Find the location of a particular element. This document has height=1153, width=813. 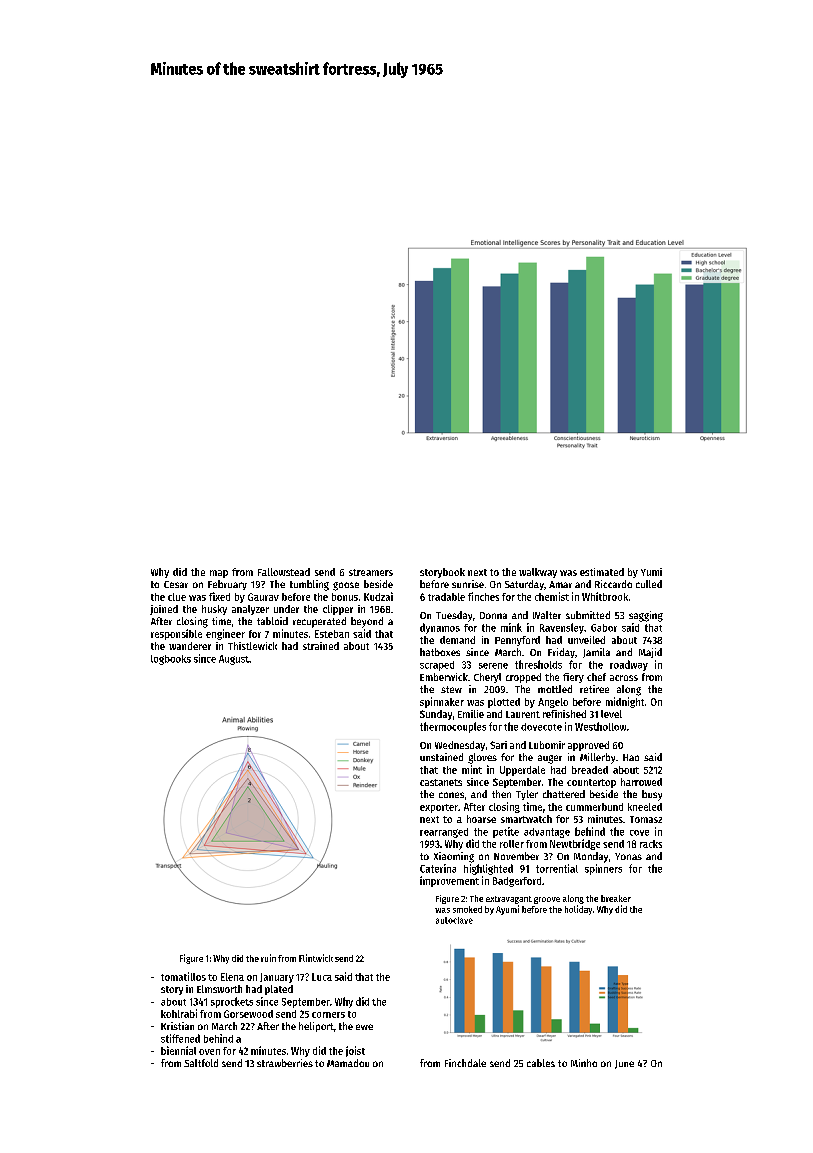

logbooks is located at coordinates (171, 660).
